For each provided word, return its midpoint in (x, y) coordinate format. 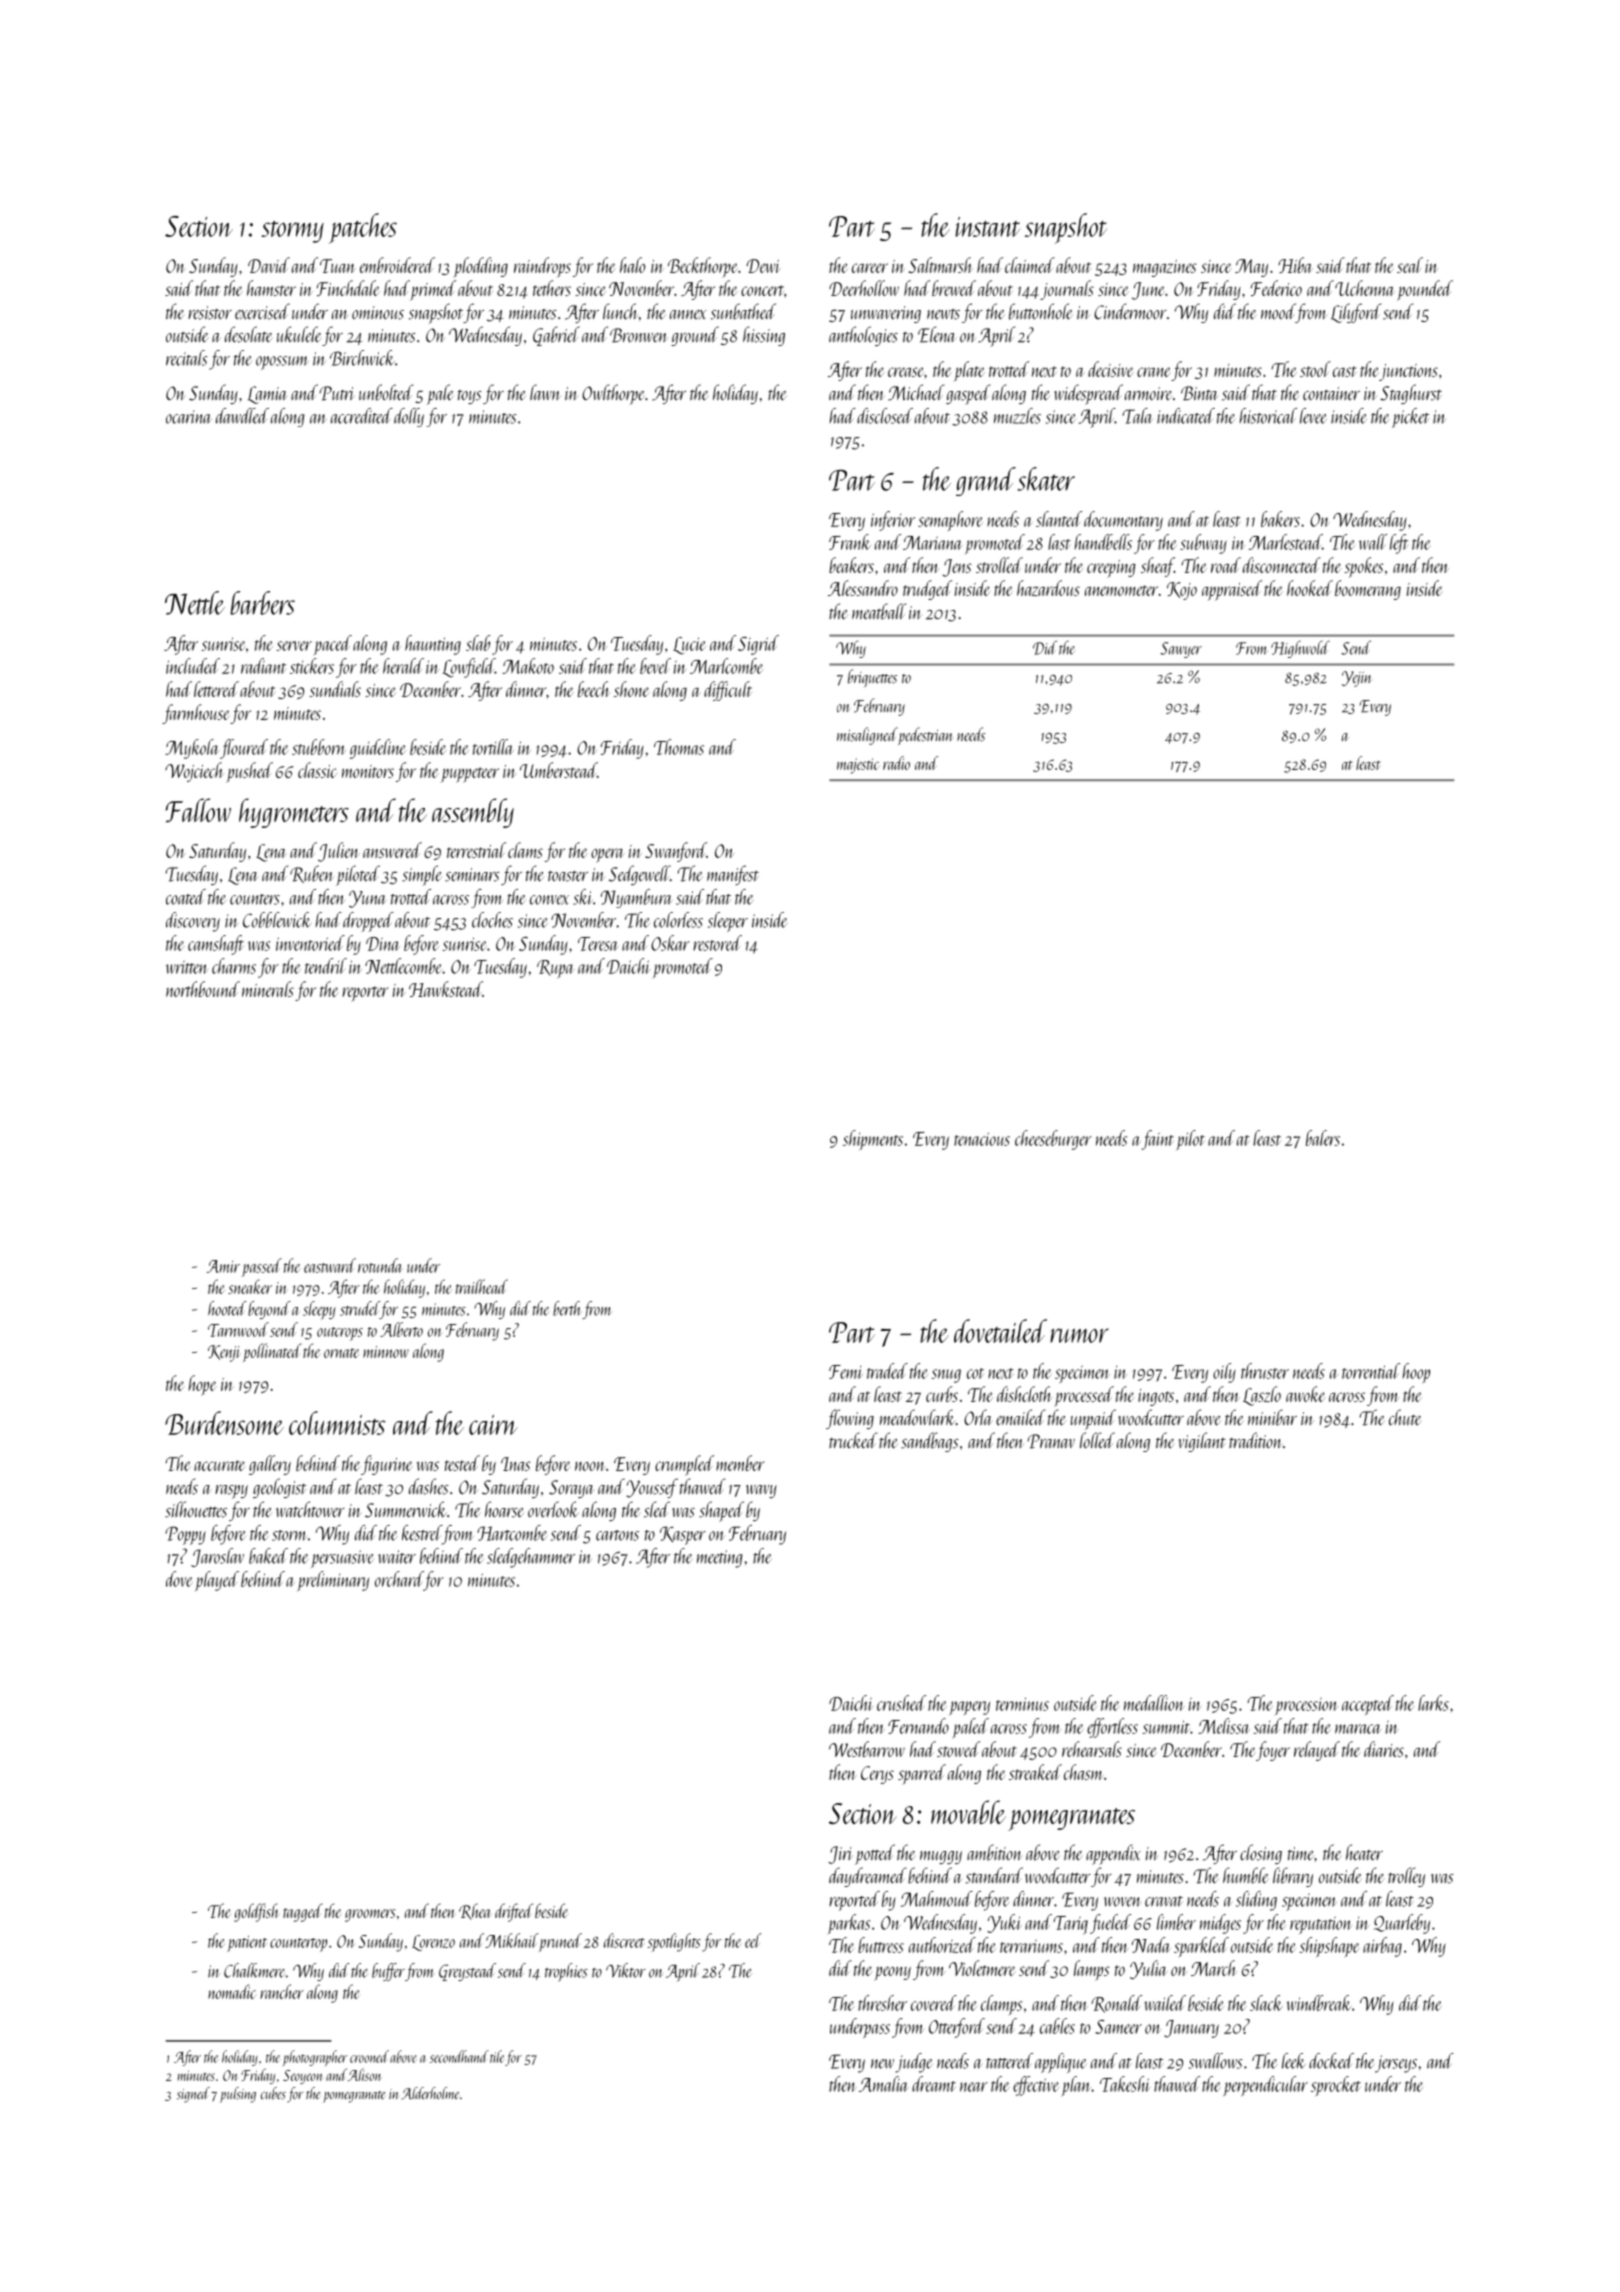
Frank (850, 542)
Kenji (224, 1353)
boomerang (1368, 590)
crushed (901, 1703)
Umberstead (558, 770)
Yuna (367, 899)
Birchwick (362, 358)
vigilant (1202, 1442)
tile (497, 2056)
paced (333, 645)
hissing (764, 336)
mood (1278, 311)
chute (1405, 1417)
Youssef (652, 1488)
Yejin (1357, 679)
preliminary (333, 1581)
